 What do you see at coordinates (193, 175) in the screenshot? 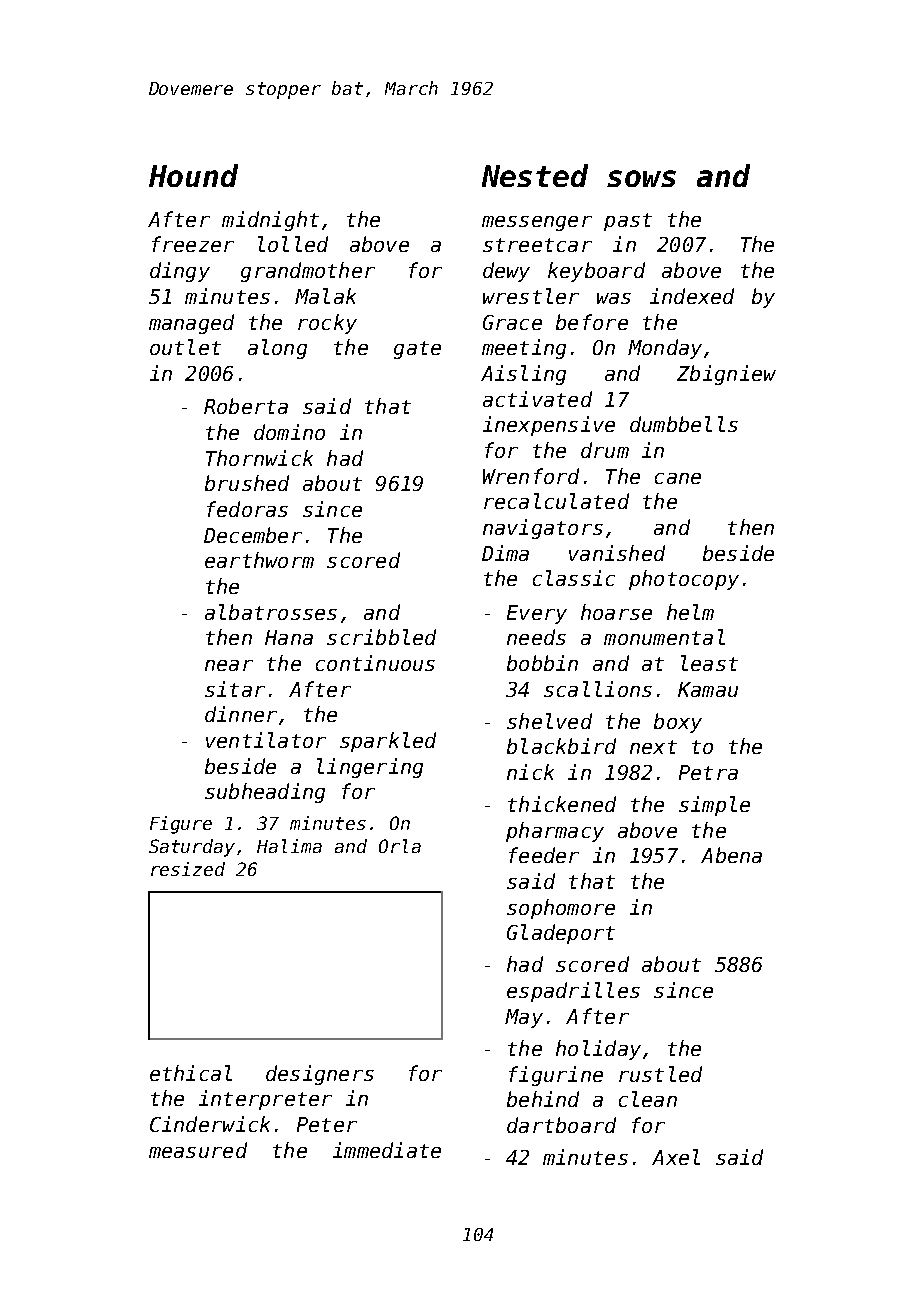
I see `Hound` at bounding box center [193, 175].
